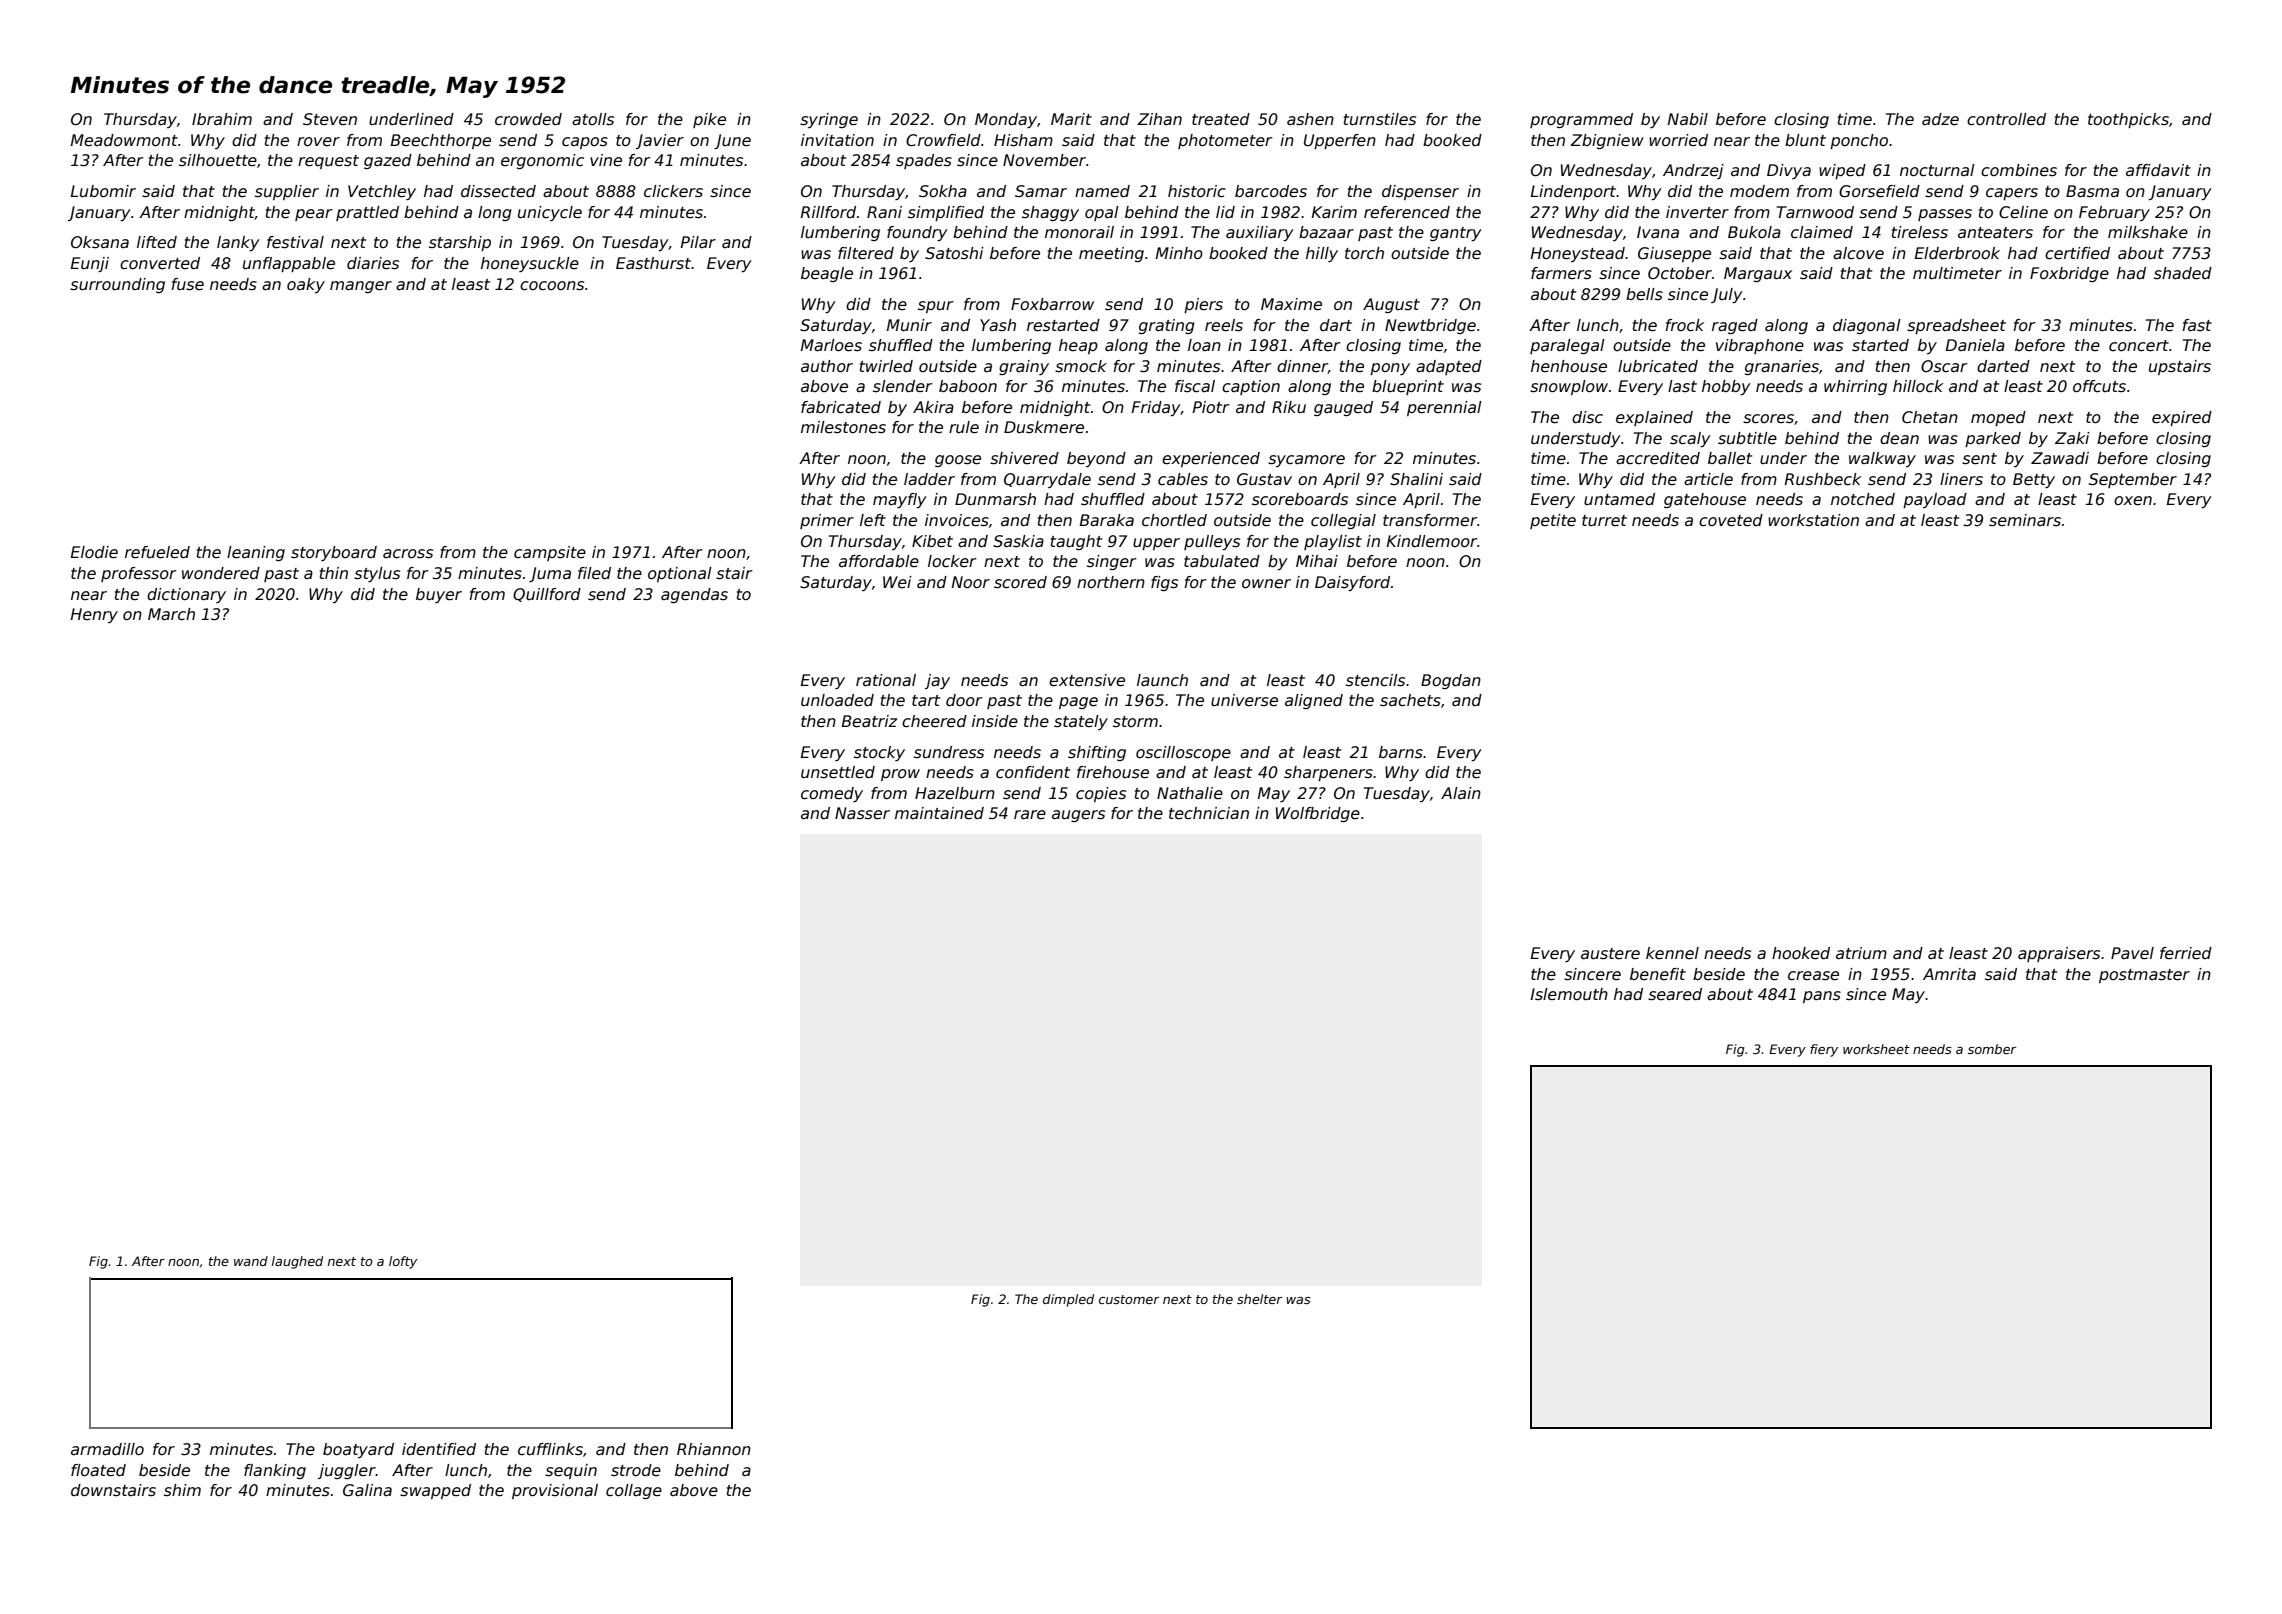  I want to click on fiery, so click(1824, 1050).
